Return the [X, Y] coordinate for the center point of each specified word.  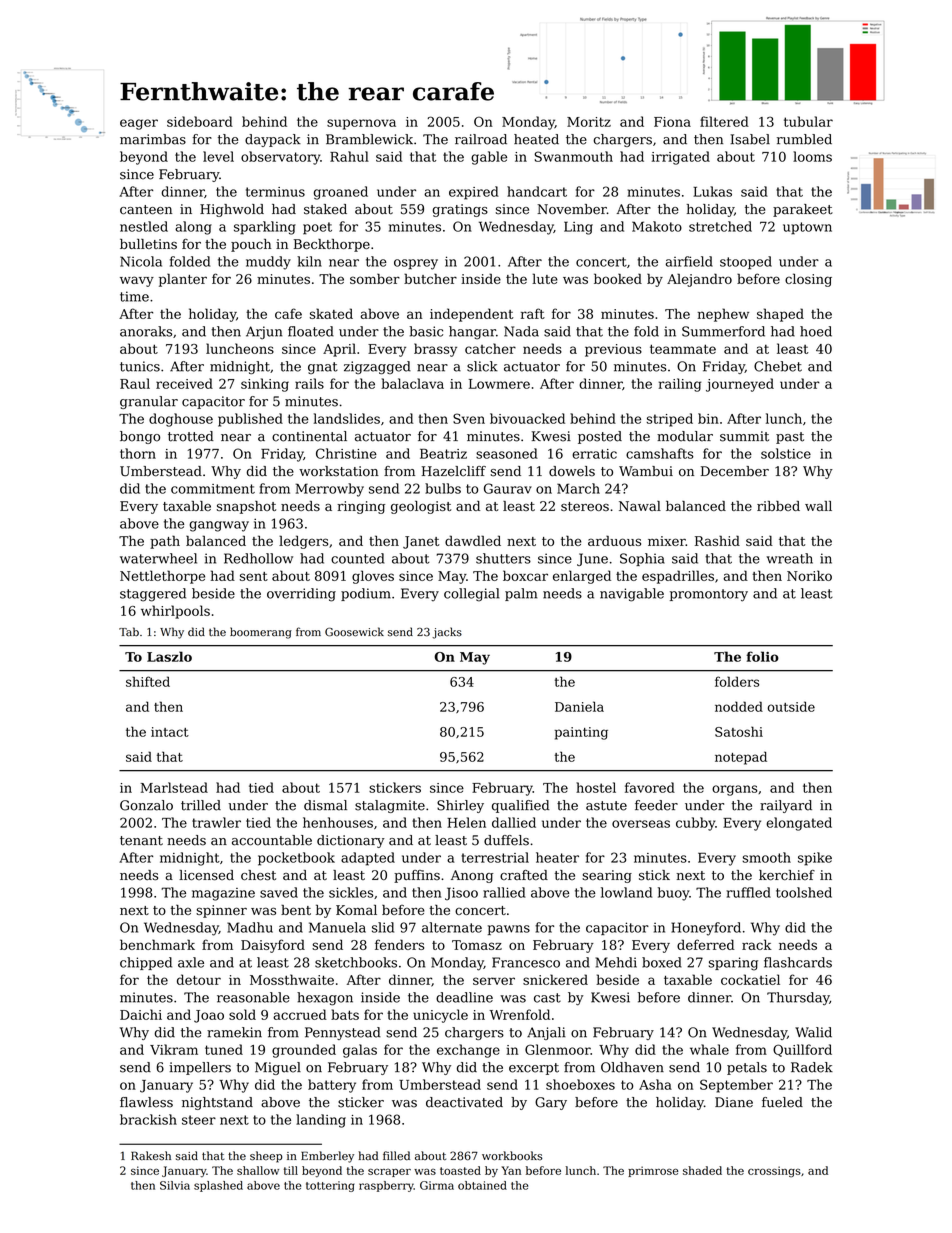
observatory [280, 158]
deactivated [464, 1102]
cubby [695, 824]
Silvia [175, 1185]
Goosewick [354, 632]
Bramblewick [369, 139]
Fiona [672, 122]
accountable [272, 840]
